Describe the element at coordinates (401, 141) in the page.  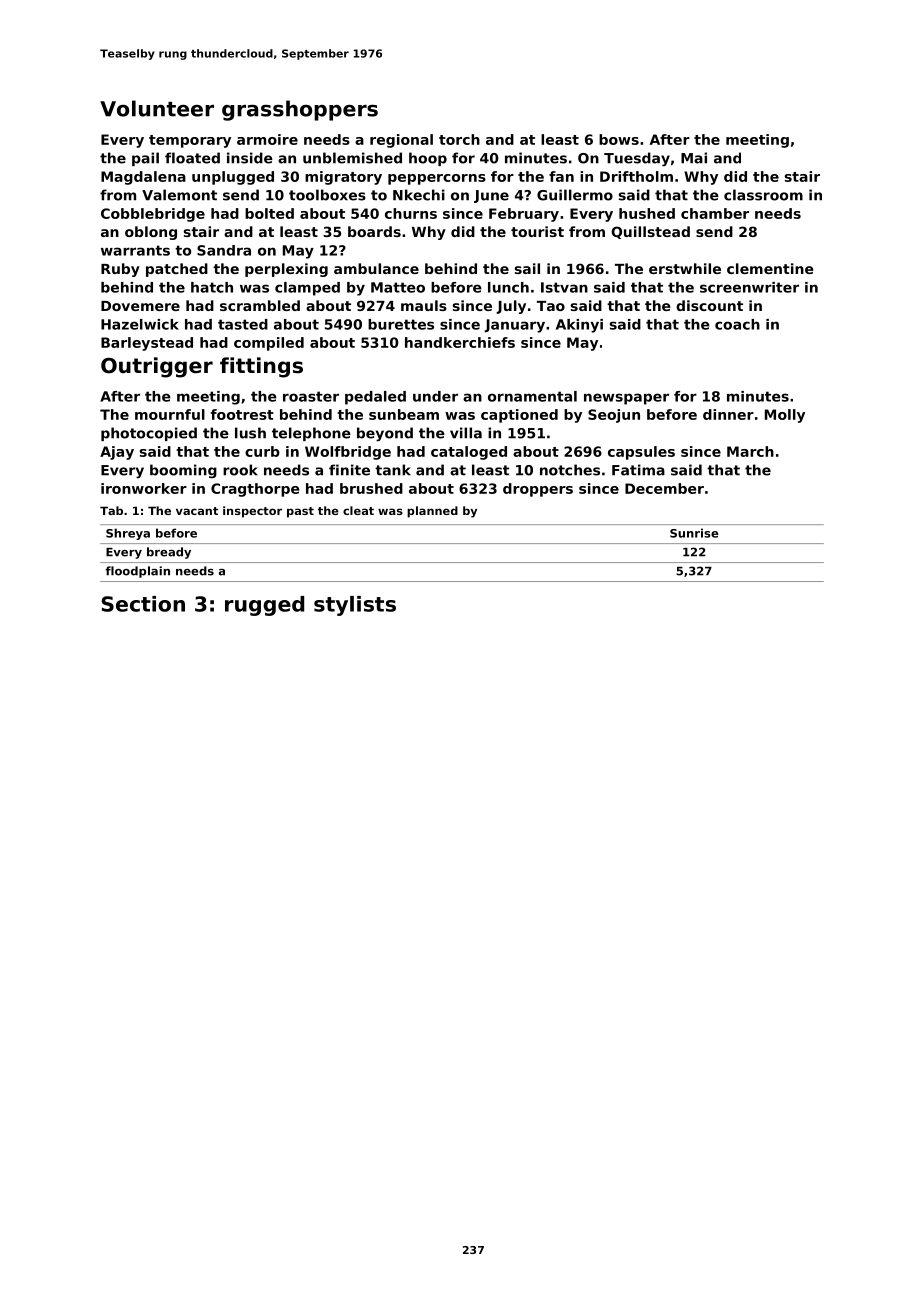
I see `regional` at that location.
